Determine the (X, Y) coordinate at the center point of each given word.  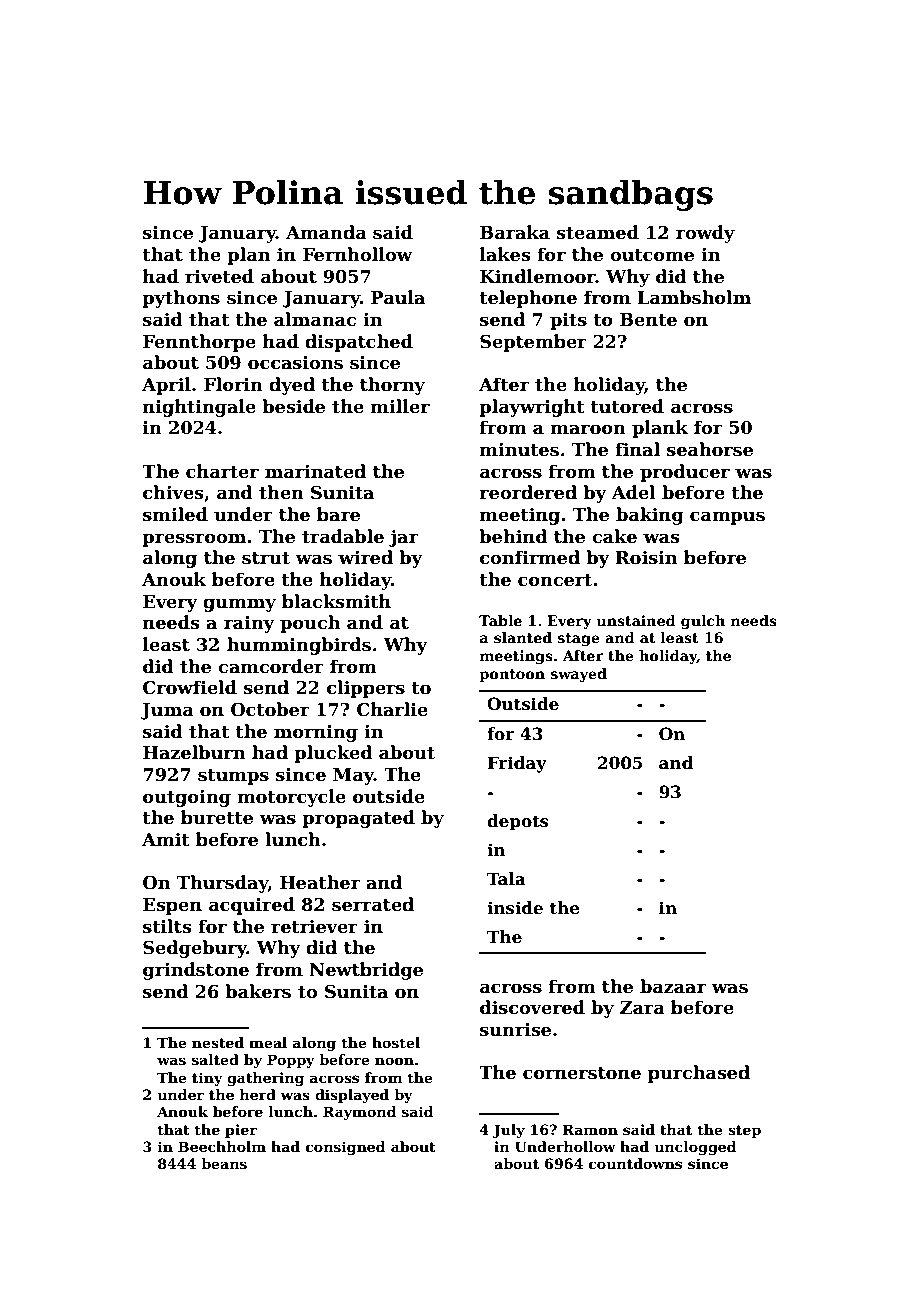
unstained (636, 620)
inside (515, 908)
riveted (219, 276)
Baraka (515, 232)
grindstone (196, 971)
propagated (358, 819)
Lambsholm (694, 297)
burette (217, 817)
